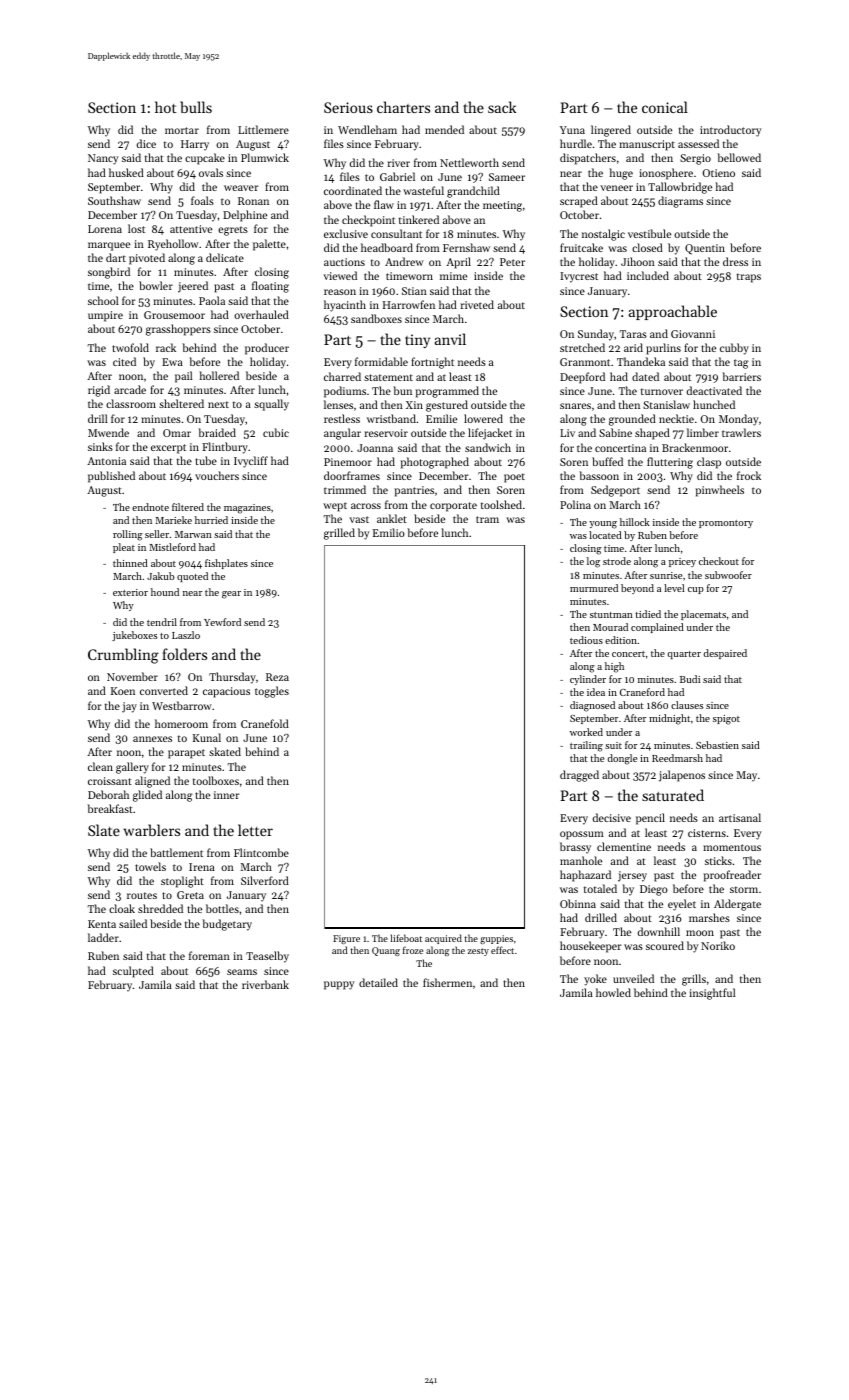 This screenshot has width=849, height=1400. I want to click on fishermen, so click(447, 982).
